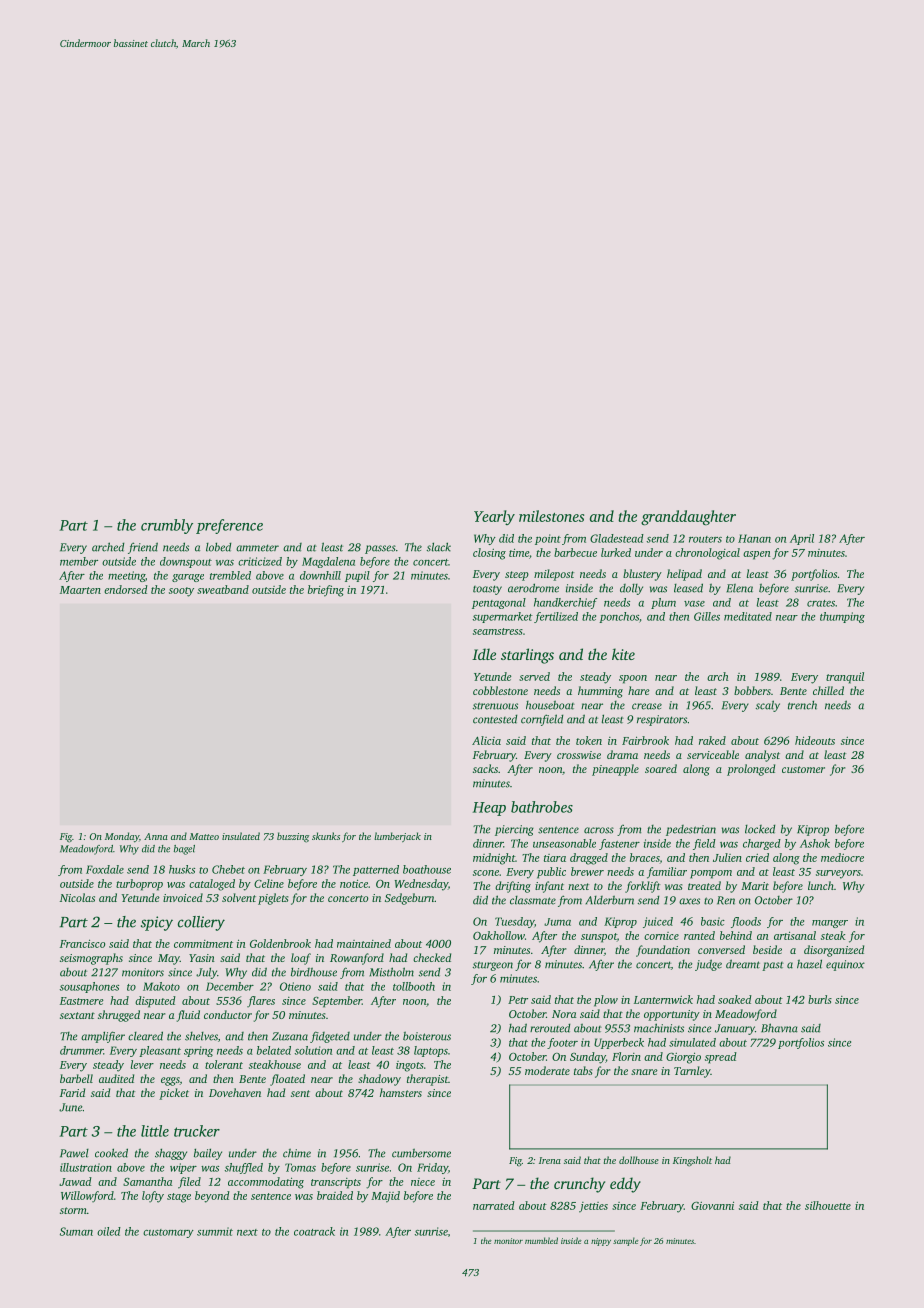 Image resolution: width=924 pixels, height=1308 pixels. I want to click on Julien, so click(727, 857).
